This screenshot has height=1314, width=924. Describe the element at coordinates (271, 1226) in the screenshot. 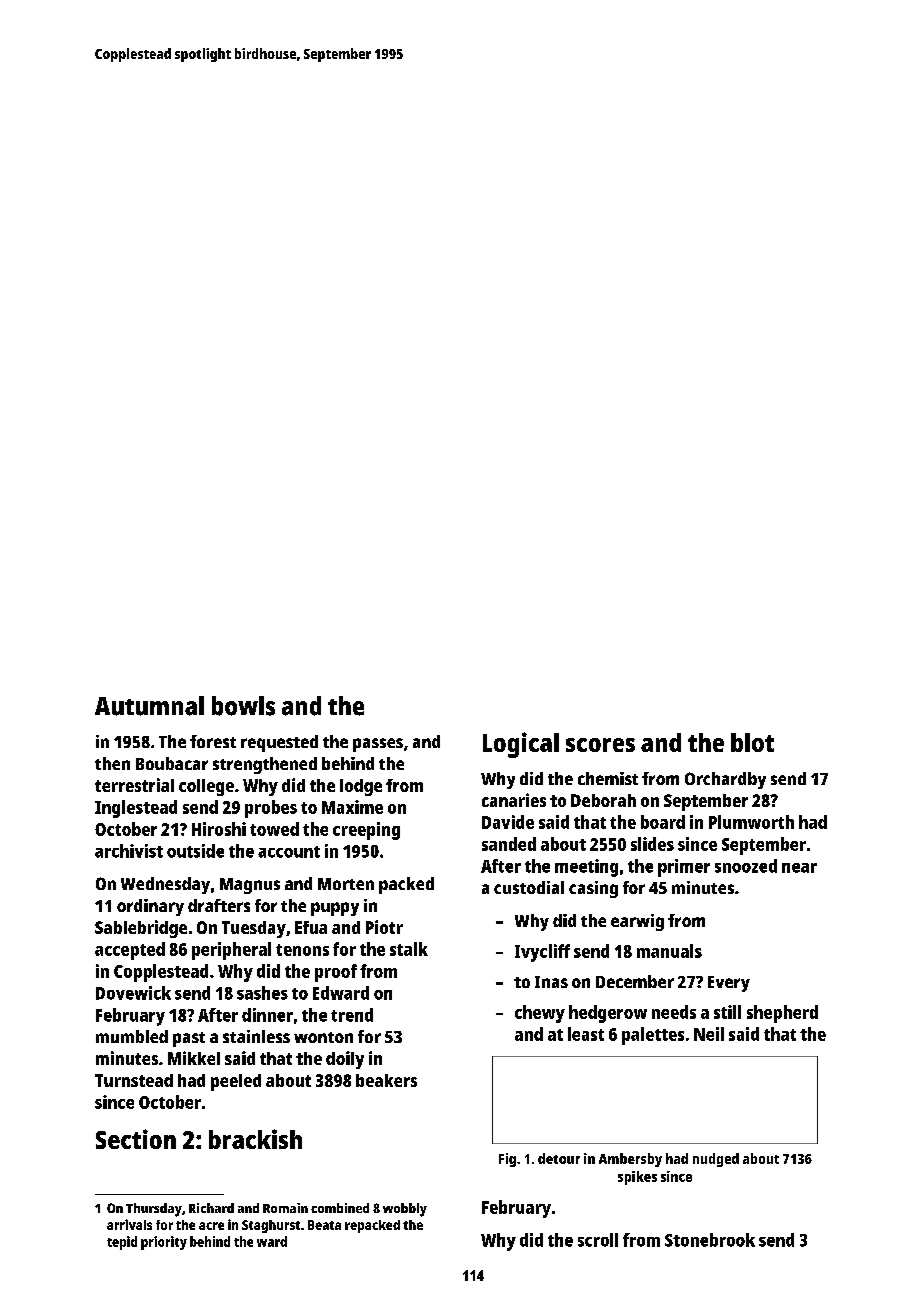

I see `Staghurst` at that location.
